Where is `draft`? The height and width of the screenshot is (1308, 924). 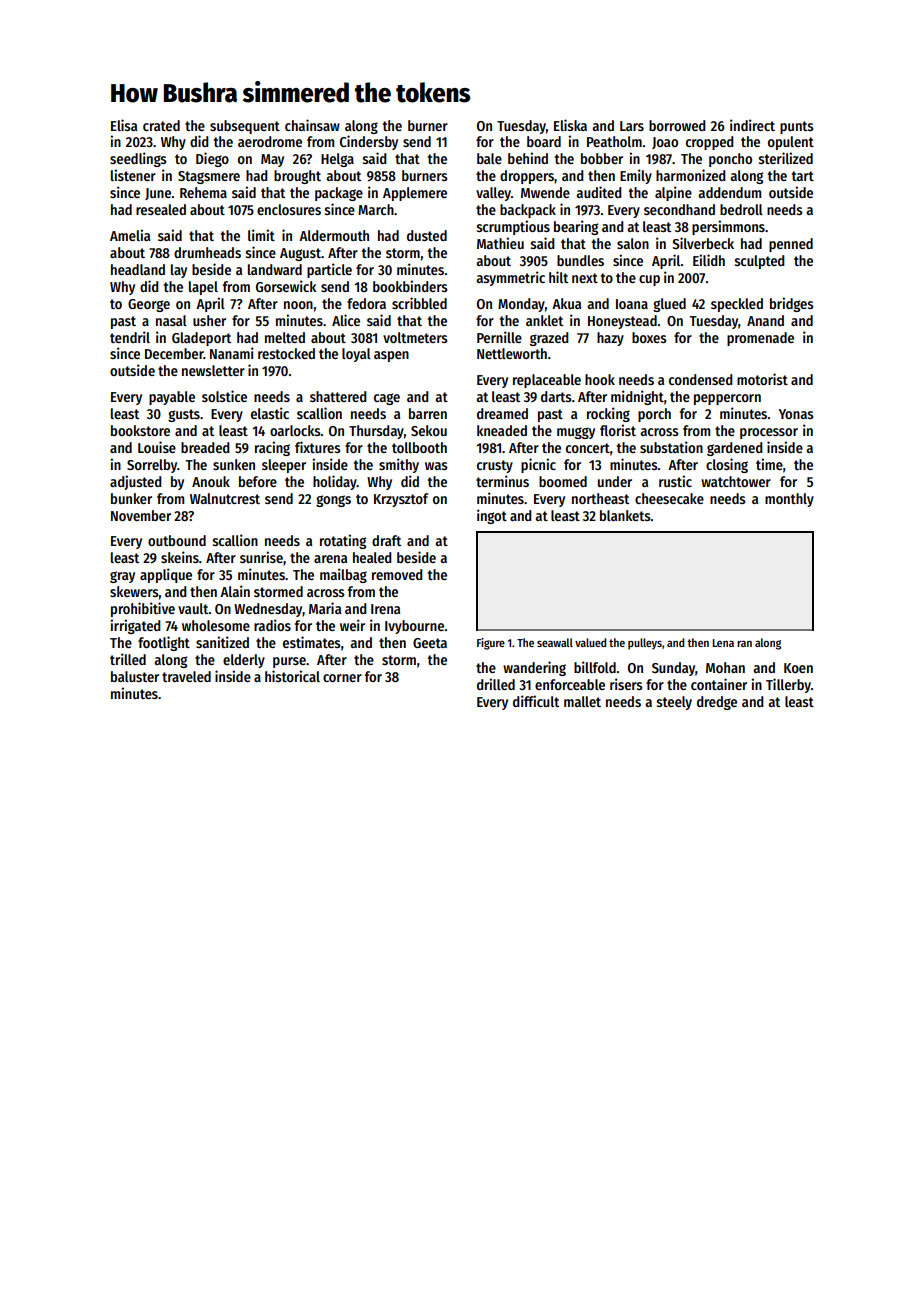
draft is located at coordinates (386, 540).
